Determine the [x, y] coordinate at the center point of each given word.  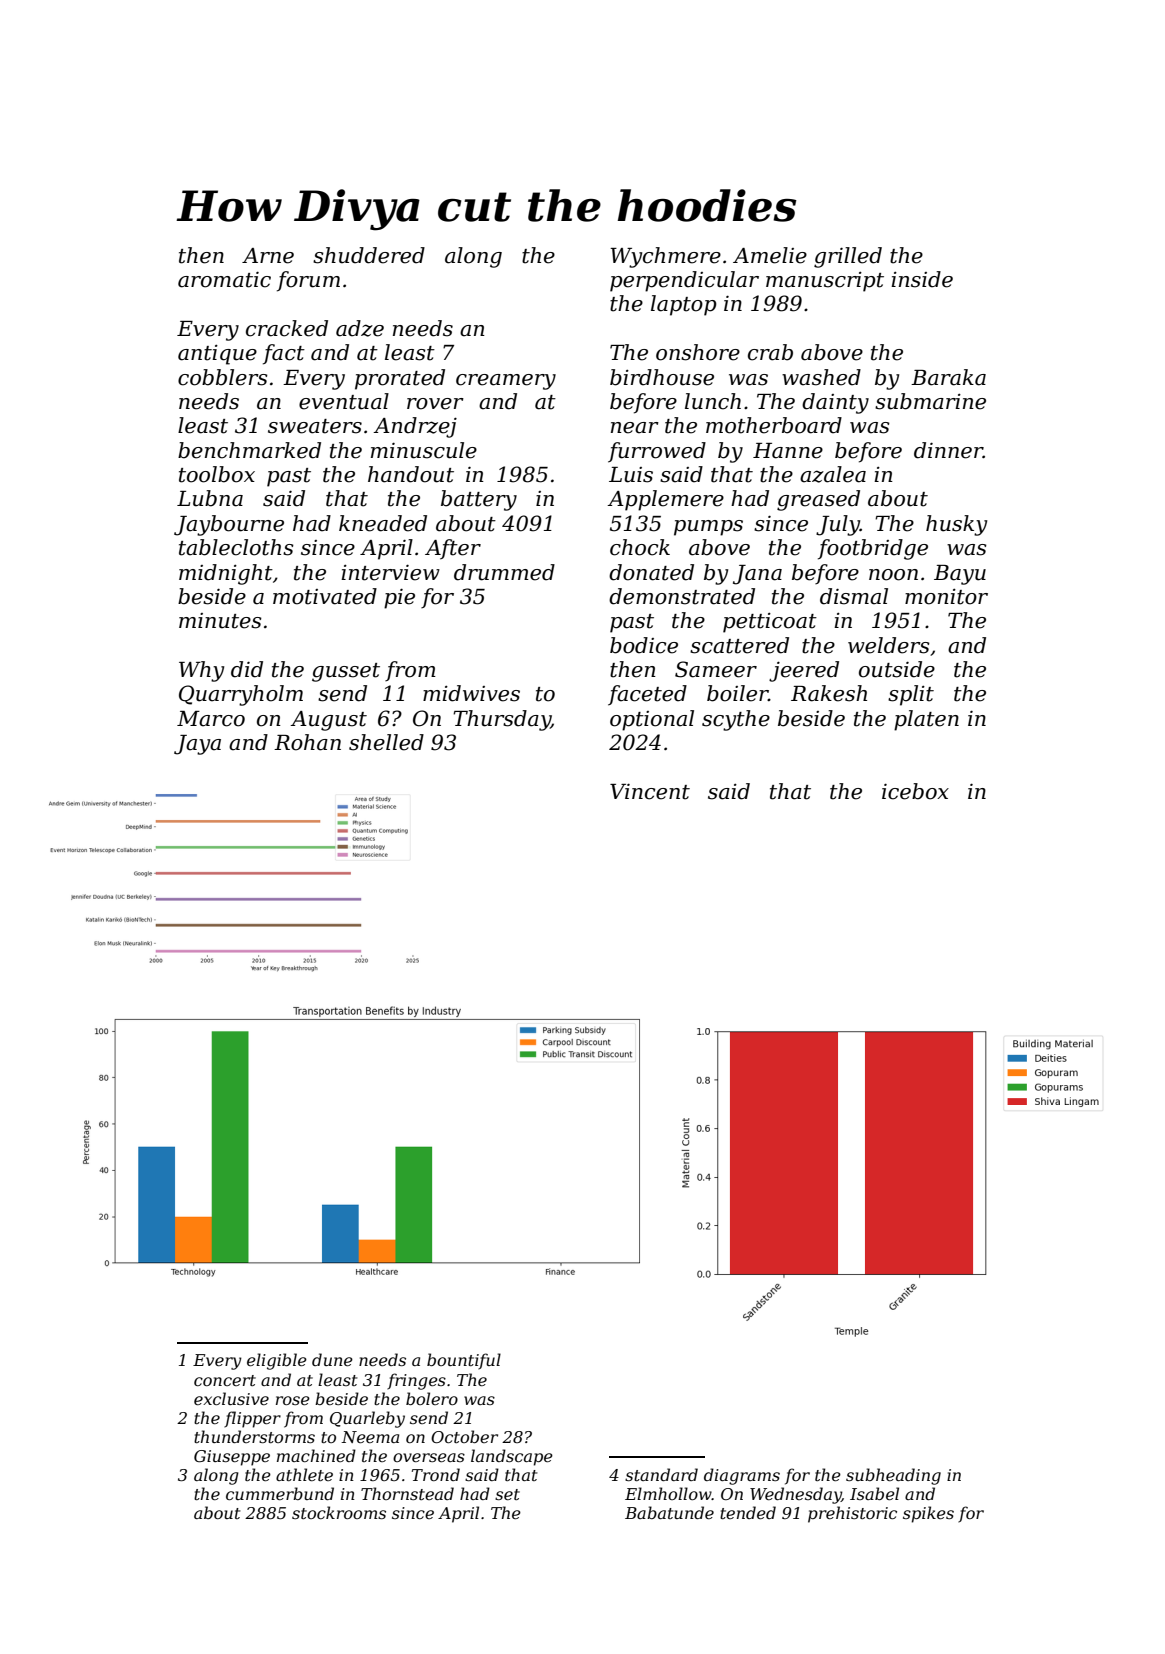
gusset [346, 672]
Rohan [307, 742]
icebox [915, 791]
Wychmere [665, 257]
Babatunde [669, 1512]
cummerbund [280, 1493]
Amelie [770, 255]
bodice [644, 645]
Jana [757, 575]
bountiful [464, 1361]
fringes [416, 1381]
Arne [268, 256]
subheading [893, 1476]
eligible [277, 1361]
